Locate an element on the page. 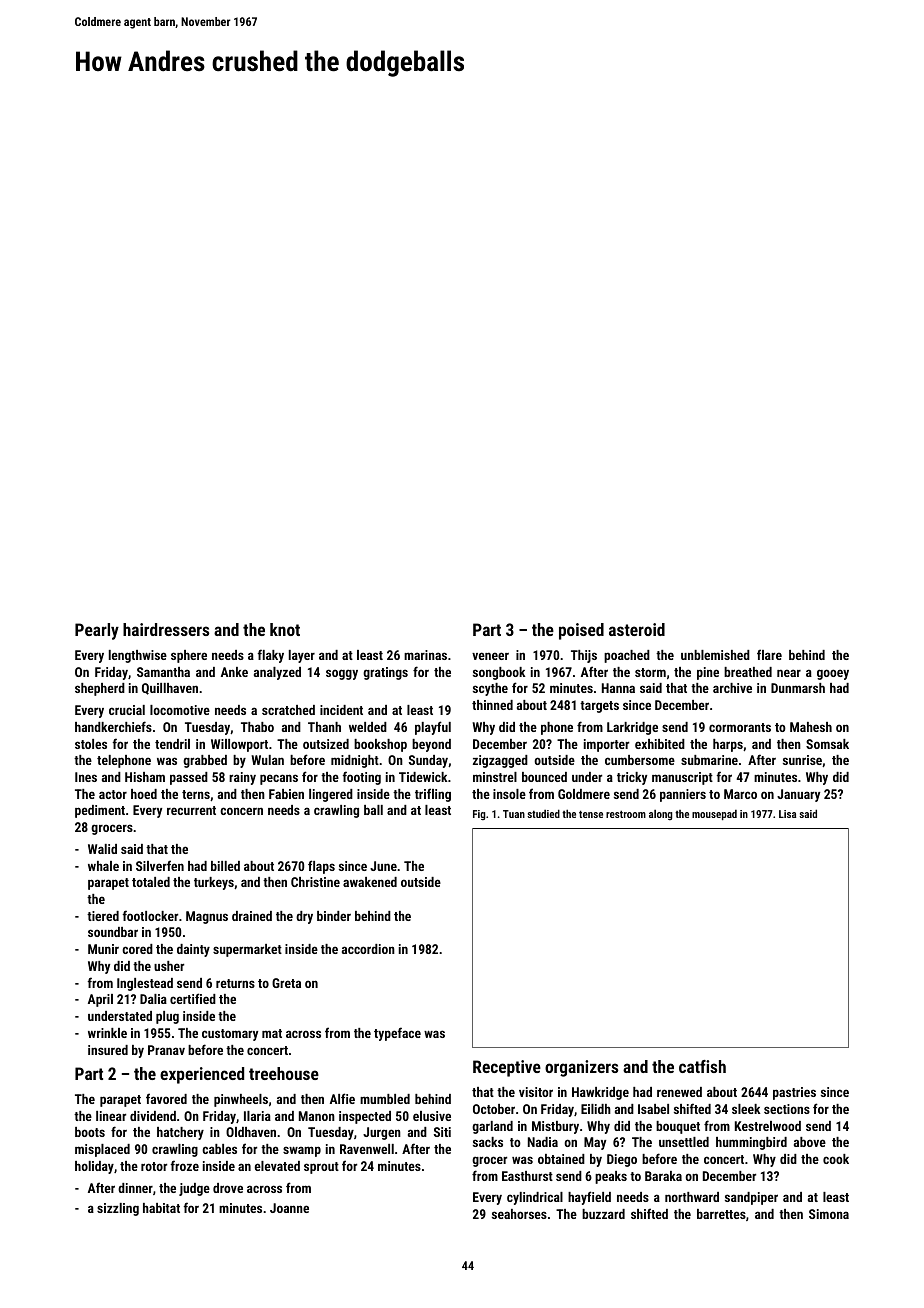 The height and width of the page is (1308, 924). dinner is located at coordinates (135, 1188).
